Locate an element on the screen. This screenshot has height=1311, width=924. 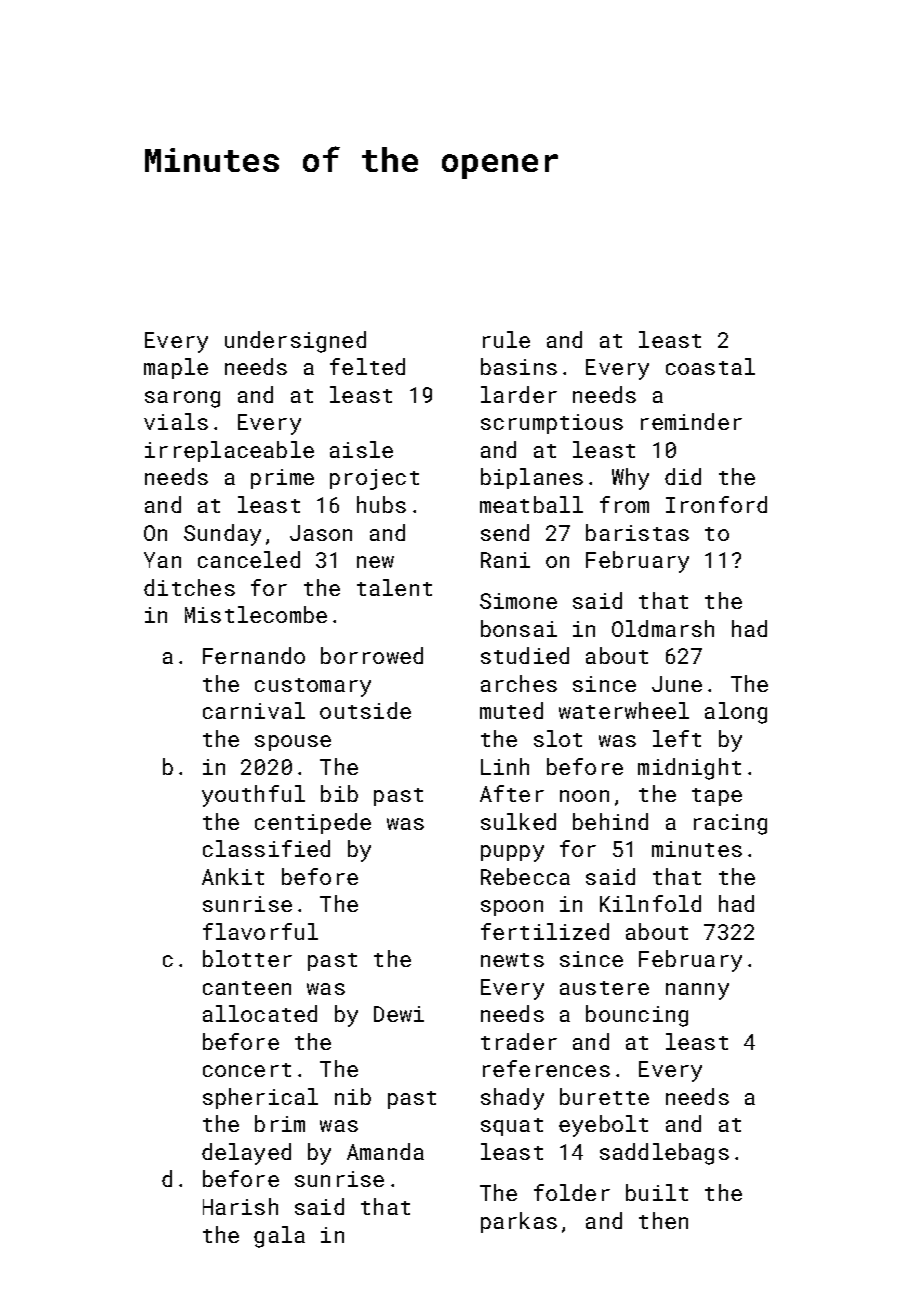
then is located at coordinates (663, 1220).
